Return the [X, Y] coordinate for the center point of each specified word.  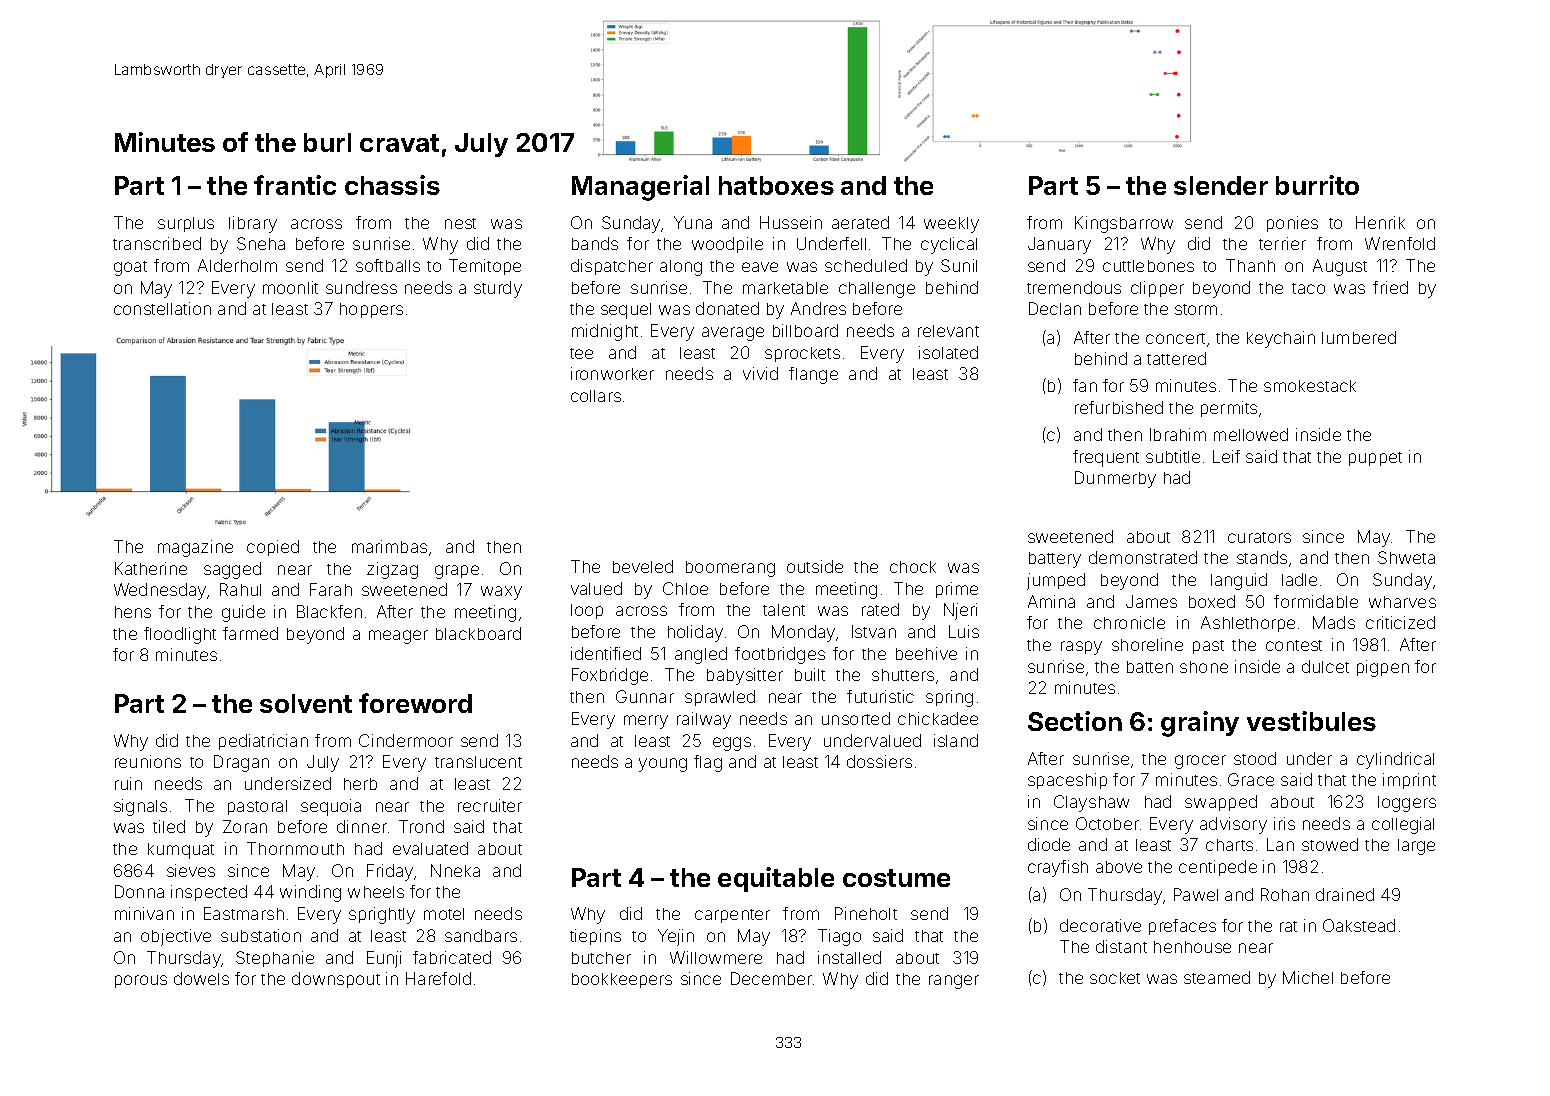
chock [913, 567]
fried [1390, 287]
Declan [1055, 308]
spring [949, 698]
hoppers [371, 310]
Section [1075, 721]
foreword [415, 703]
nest [460, 223]
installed [849, 957]
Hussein [791, 222]
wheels [376, 892]
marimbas [389, 546]
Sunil [959, 265]
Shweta [1406, 557]
